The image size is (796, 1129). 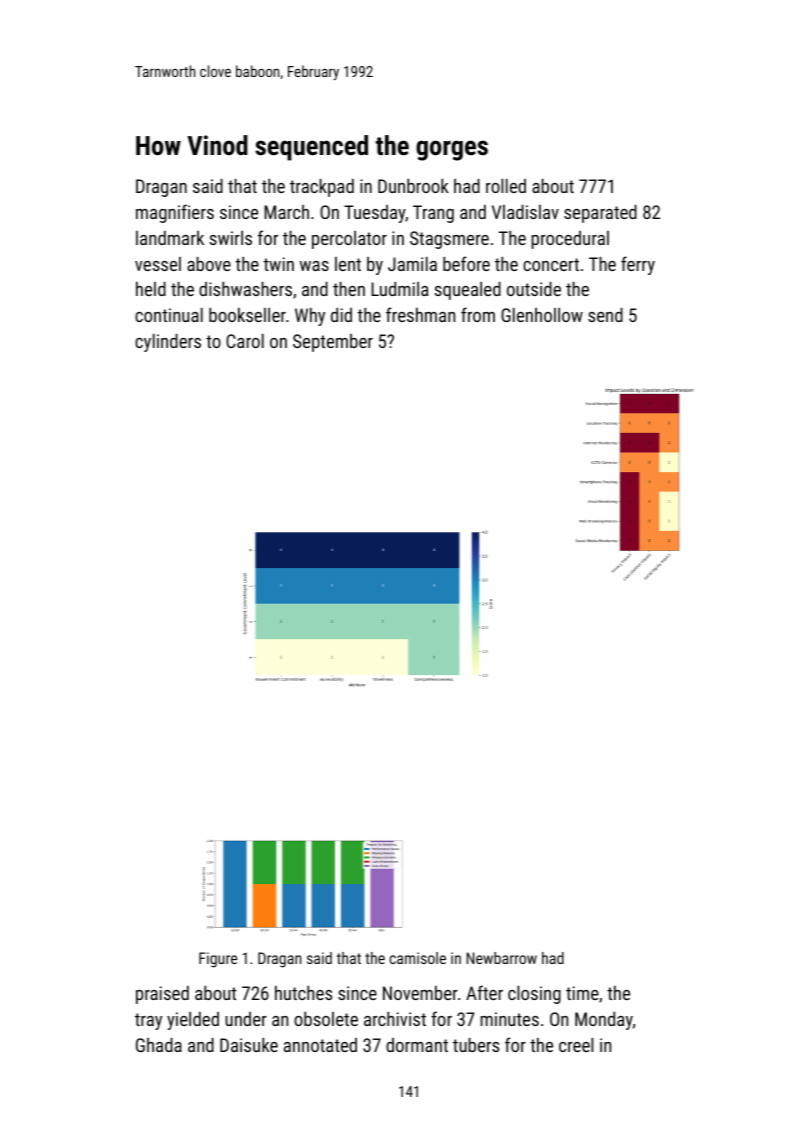 I want to click on rolled, so click(x=506, y=186).
